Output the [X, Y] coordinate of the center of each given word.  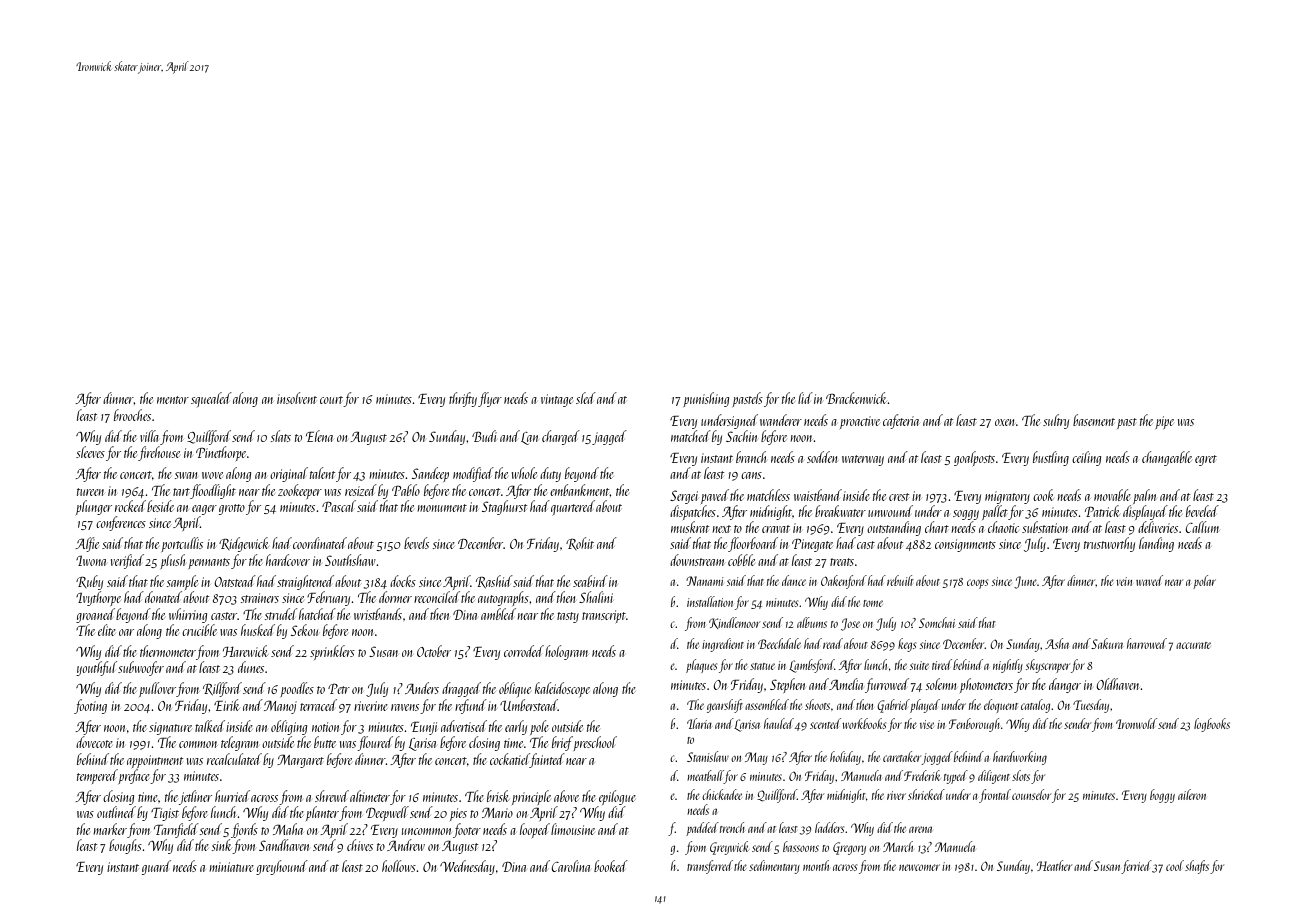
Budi [484, 436]
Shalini [596, 597]
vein [1124, 581]
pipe [1164, 422]
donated [163, 597]
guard [156, 867]
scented [825, 723]
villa [149, 436]
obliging [289, 727]
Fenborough [974, 725]
